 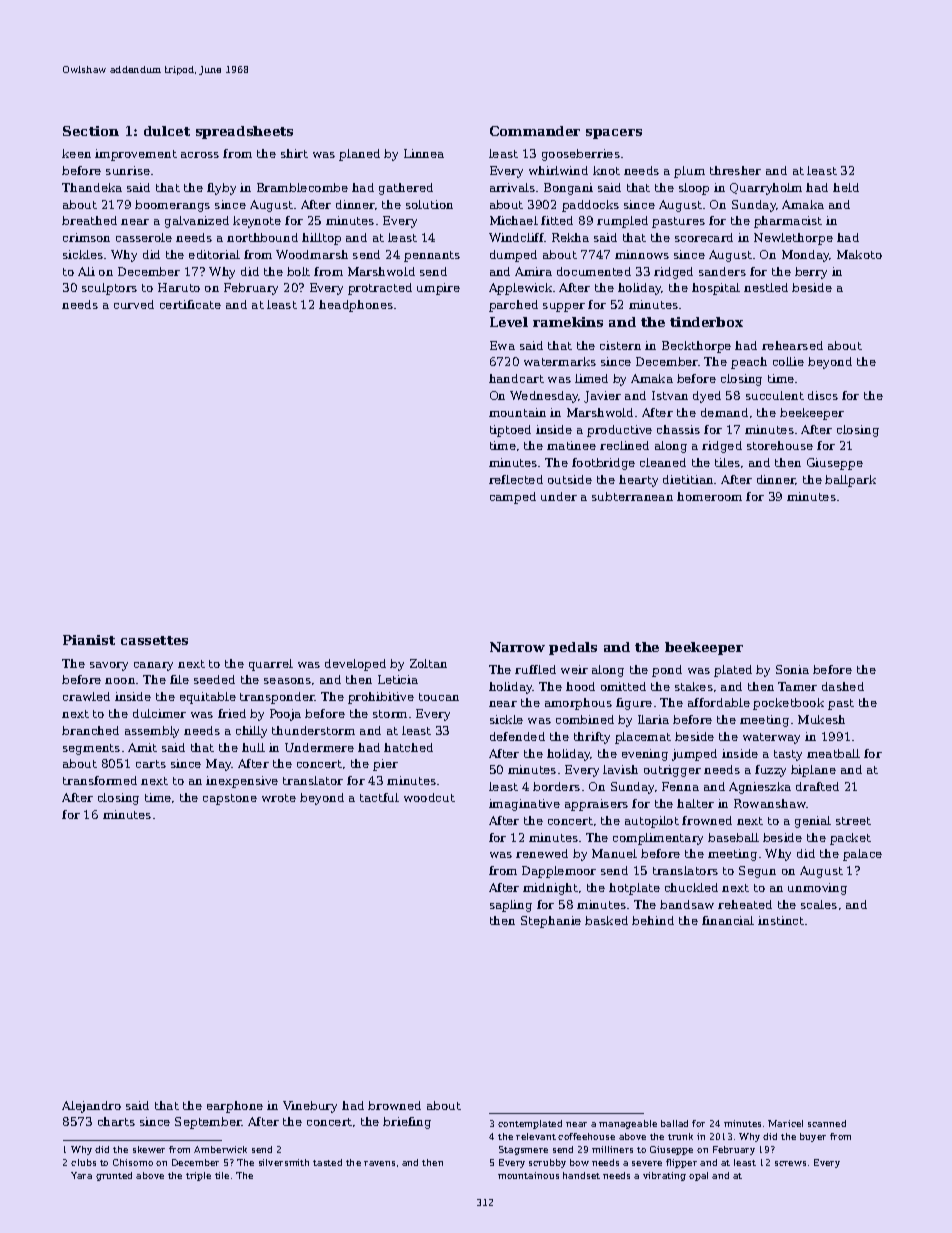 What do you see at coordinates (792, 345) in the screenshot?
I see `rehearsed` at bounding box center [792, 345].
